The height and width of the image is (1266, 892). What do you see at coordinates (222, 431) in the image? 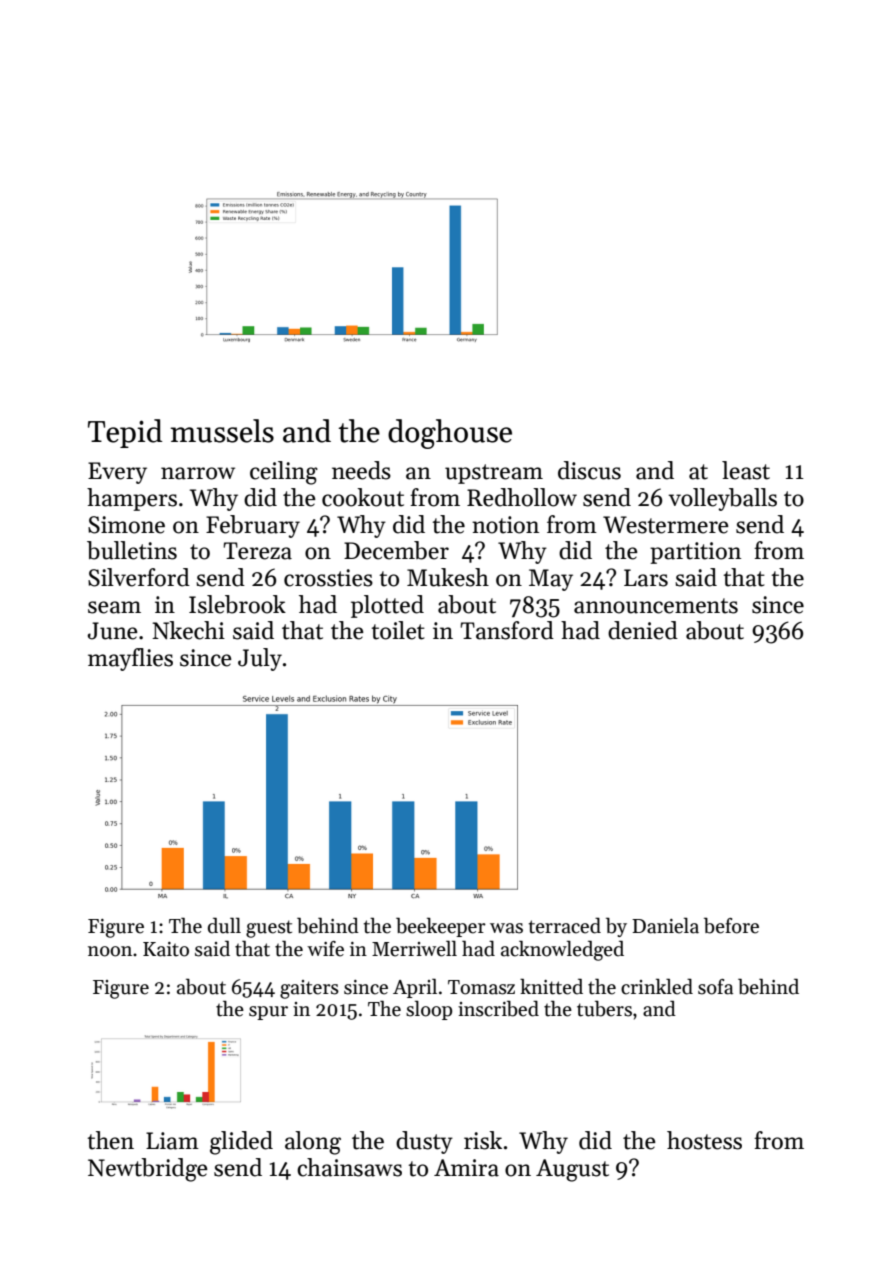
I see `mussels` at bounding box center [222, 431].
